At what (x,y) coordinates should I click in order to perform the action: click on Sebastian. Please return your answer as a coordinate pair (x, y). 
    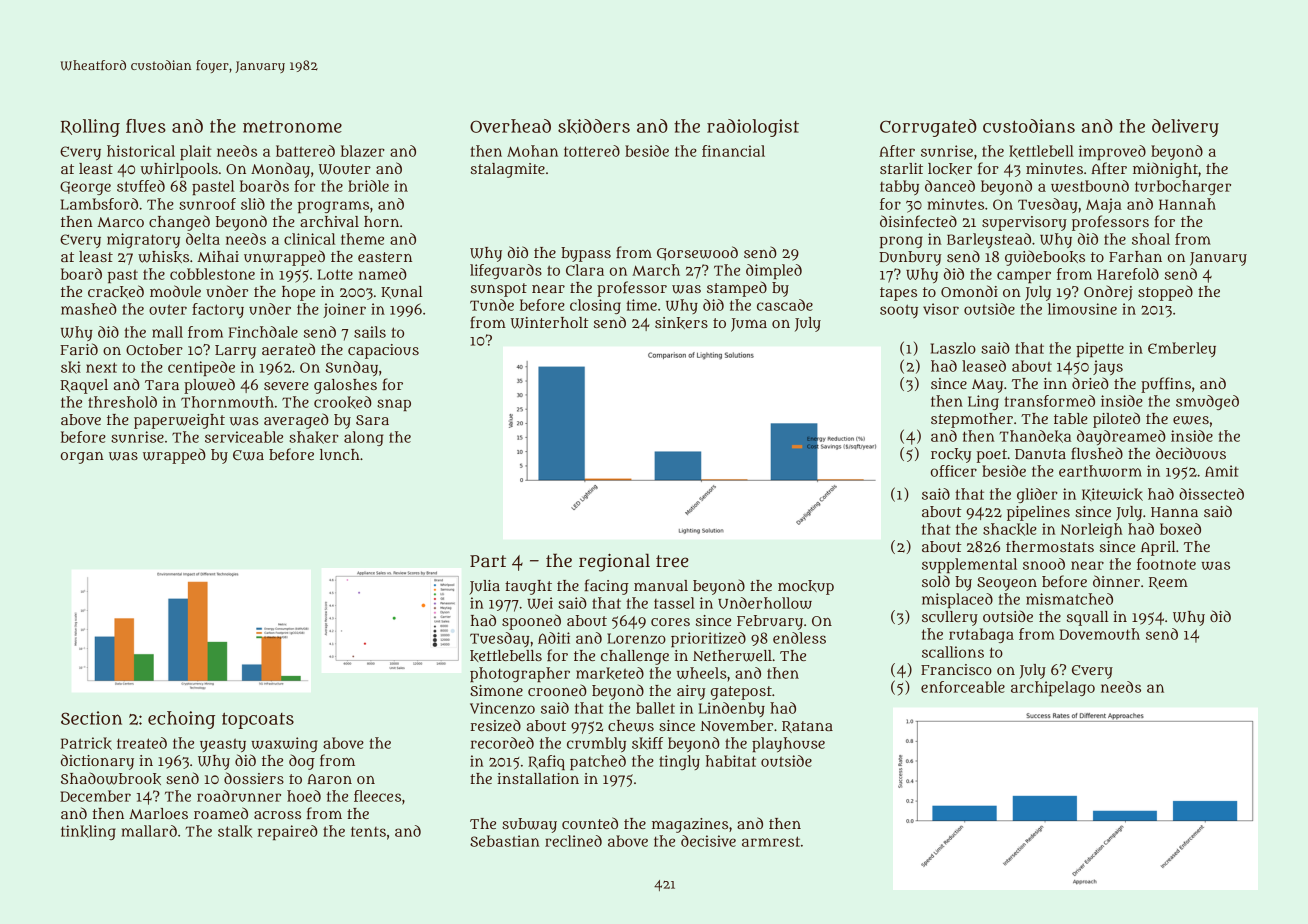
    Looking at the image, I should click on (505, 841).
